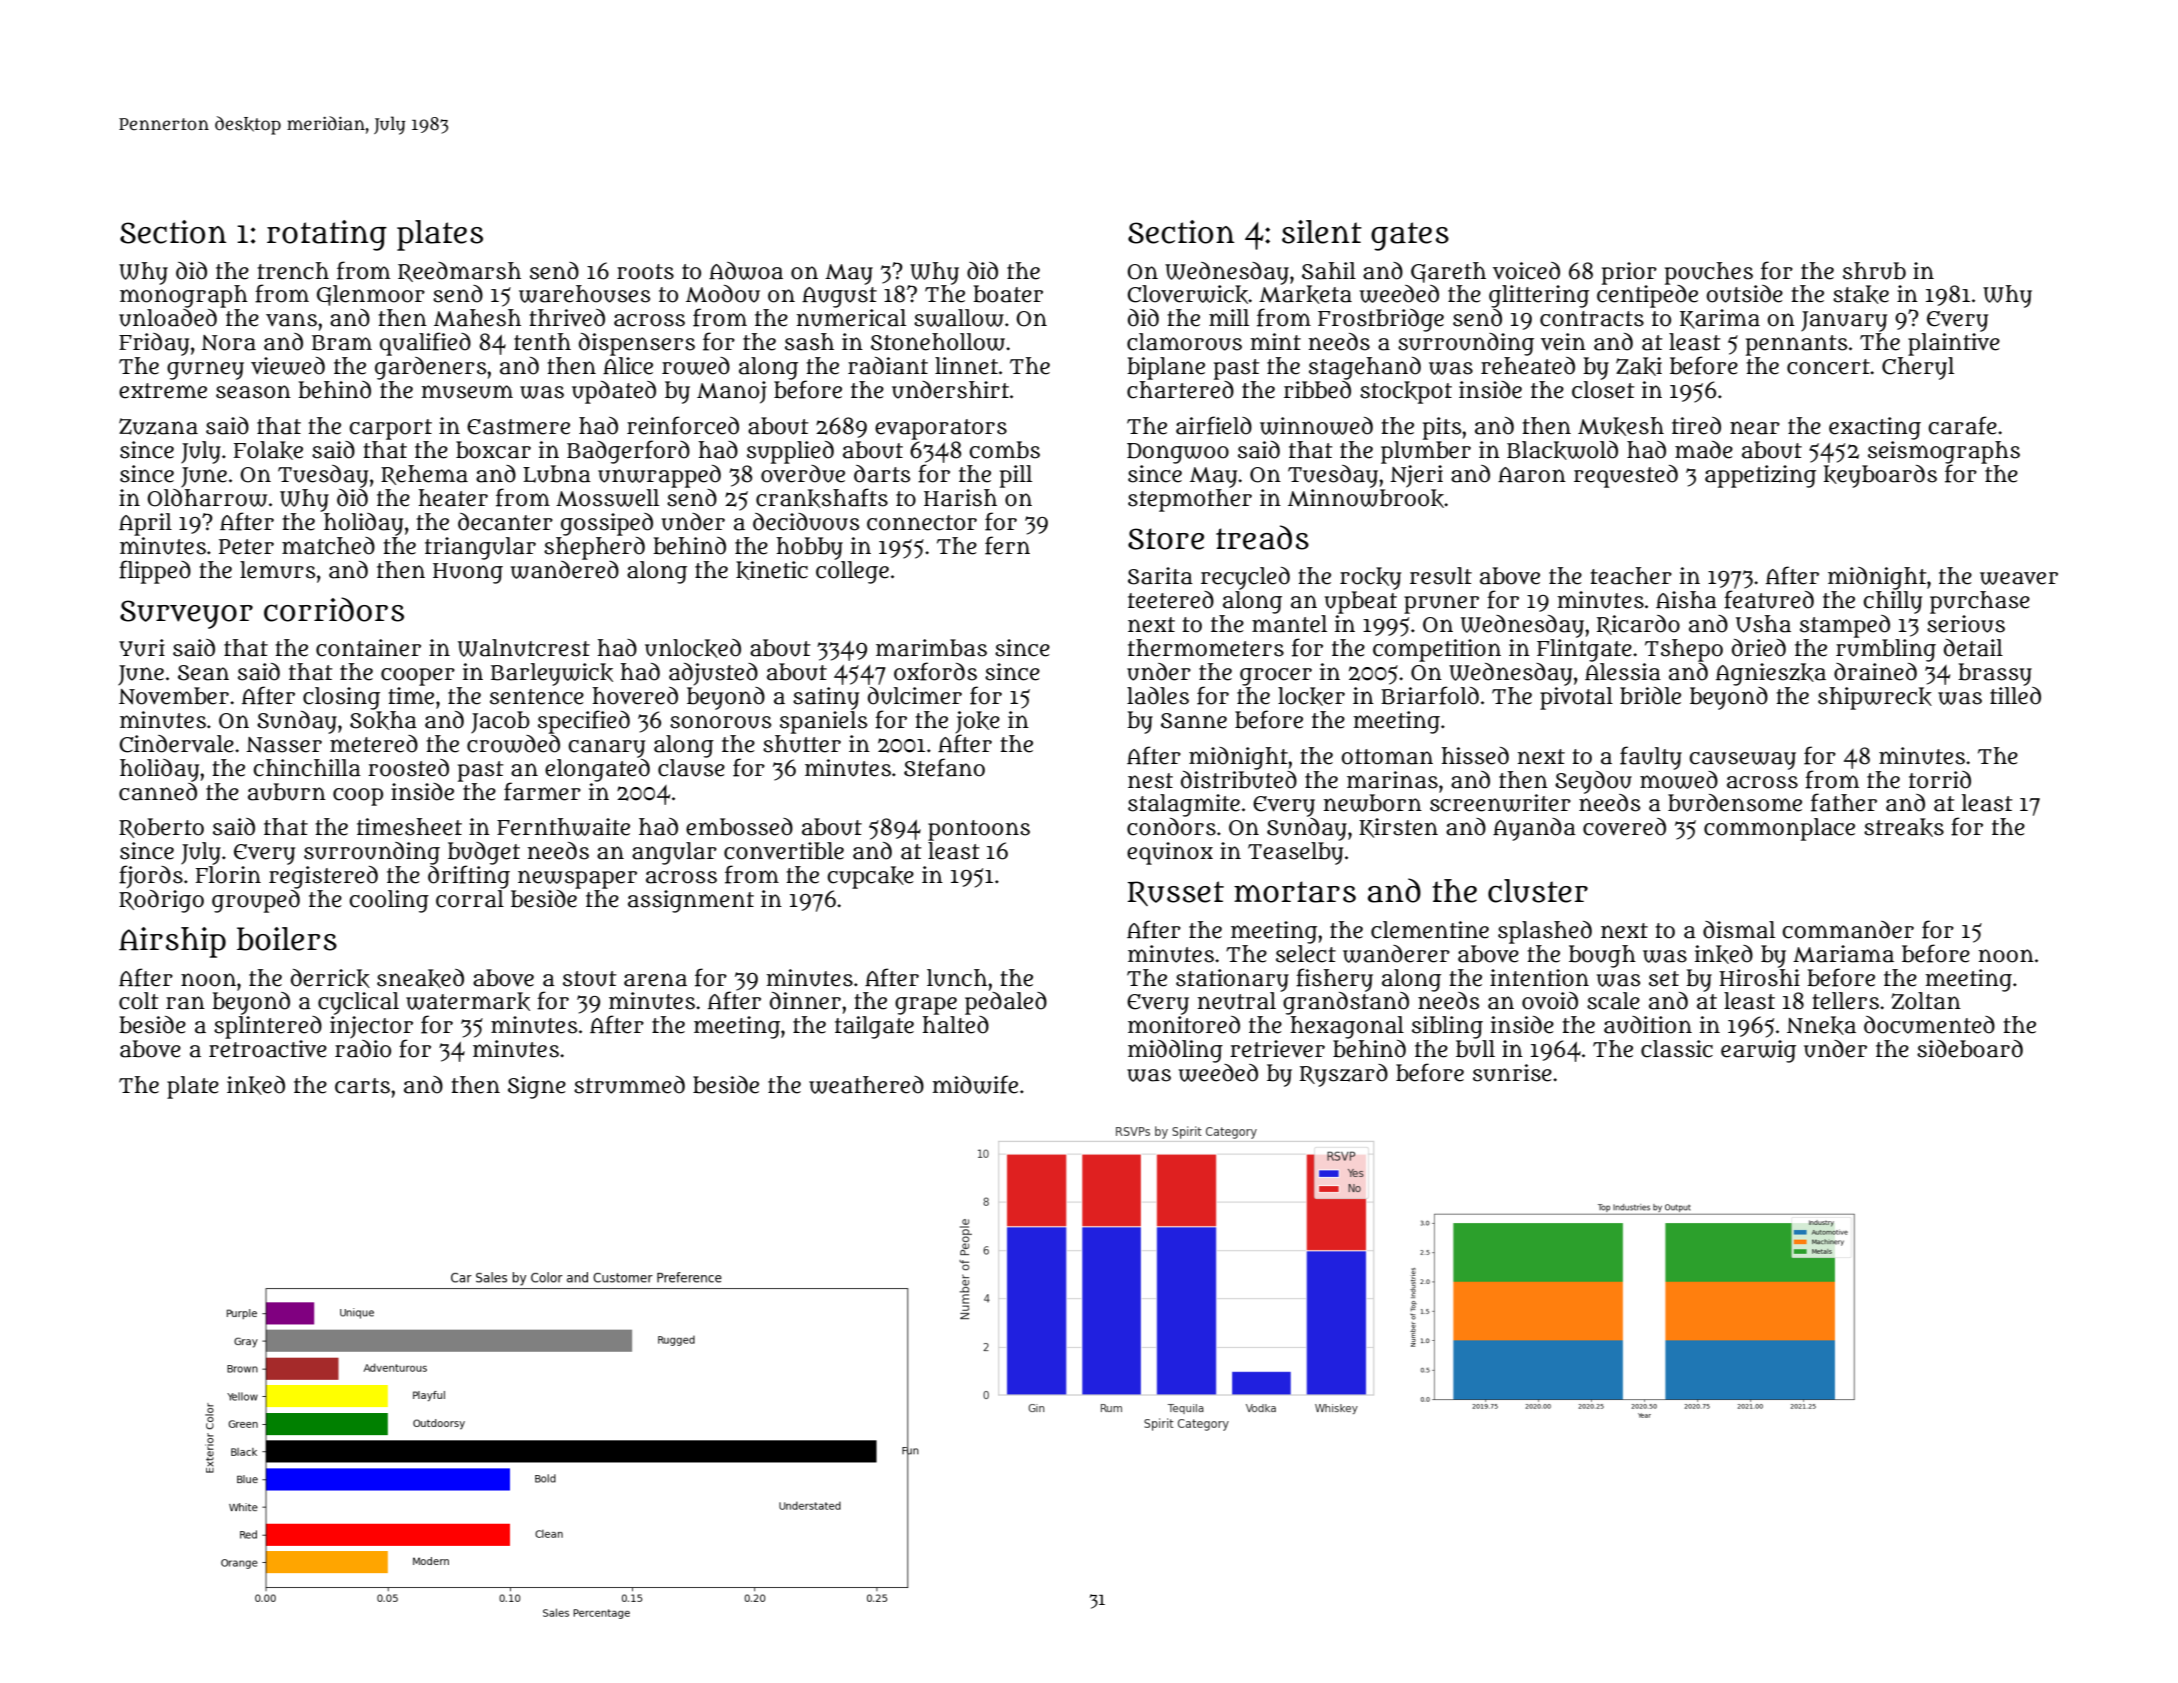  Describe the element at coordinates (161, 901) in the screenshot. I see `Rodrigo` at that location.
